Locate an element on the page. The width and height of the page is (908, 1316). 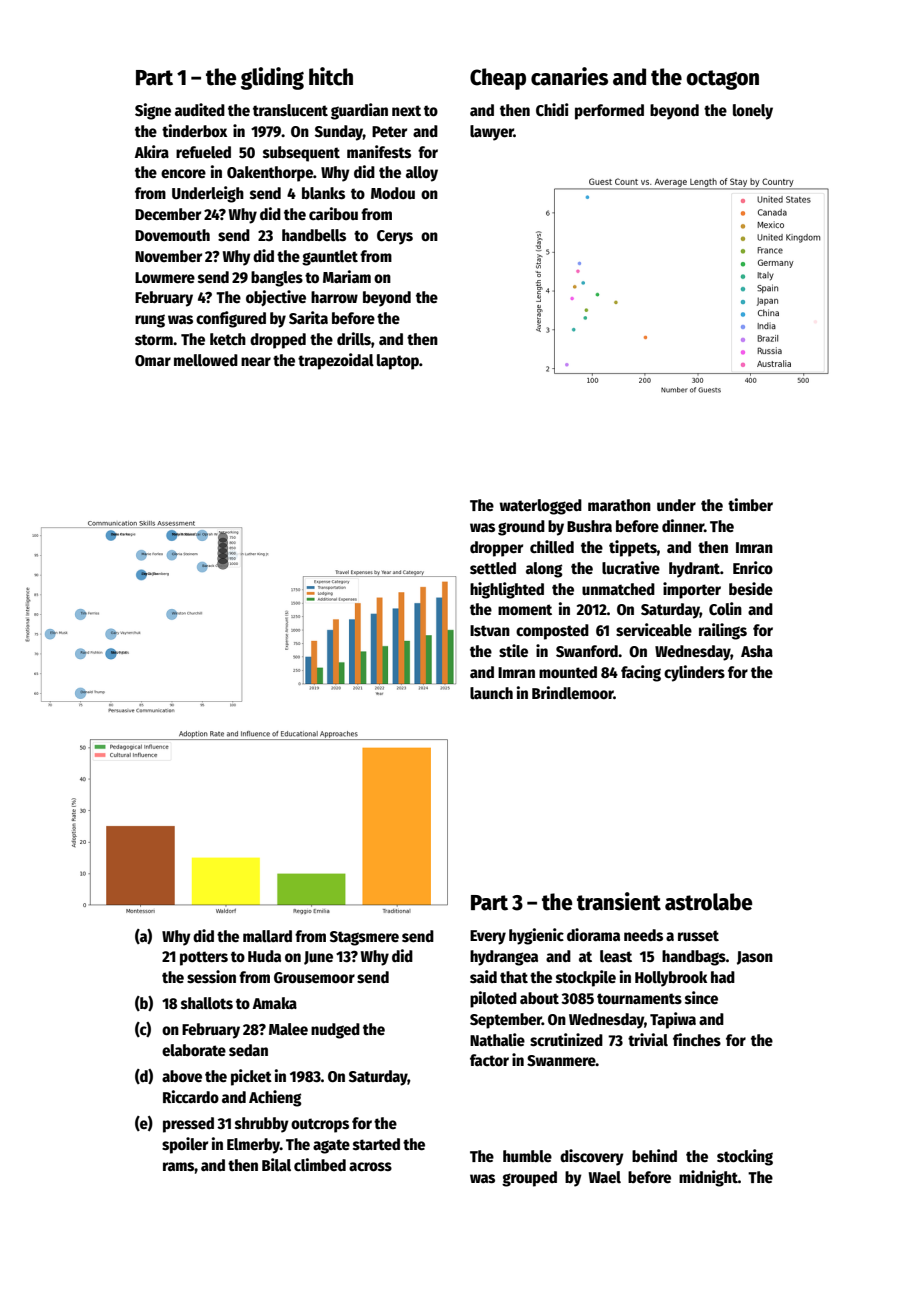
cylinders is located at coordinates (694, 673).
